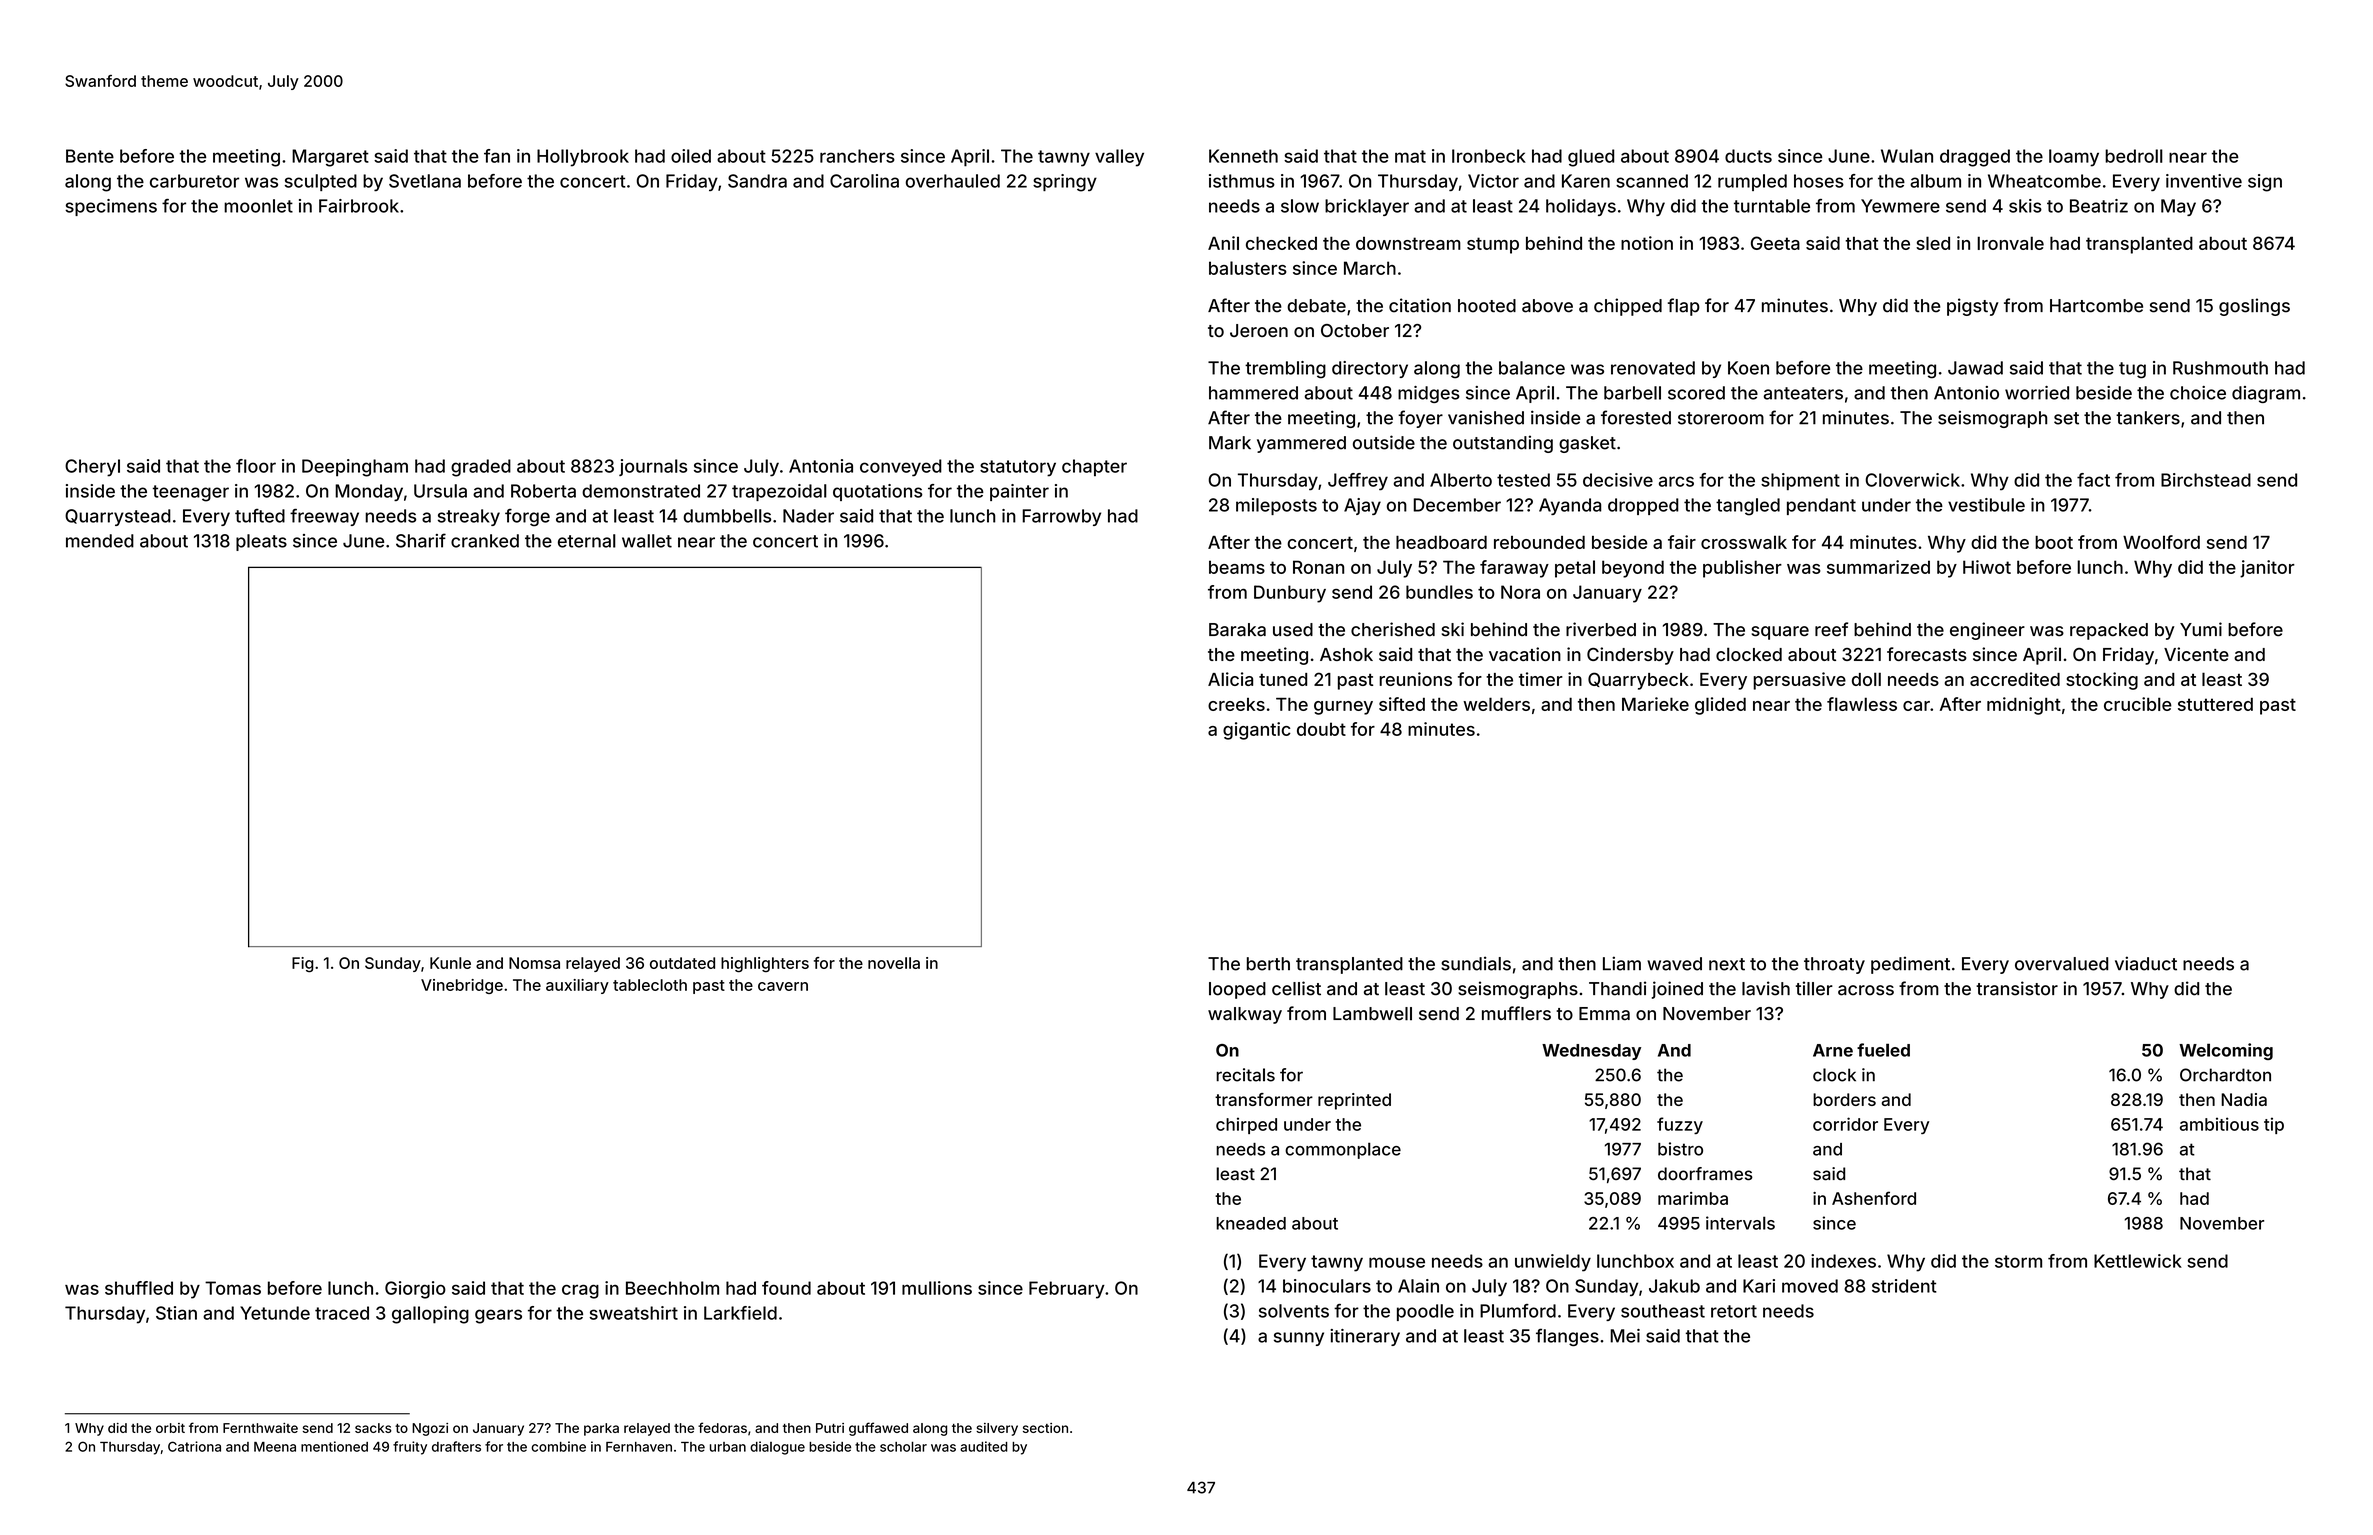  Describe the element at coordinates (485, 541) in the page. I see `cranked` at that location.
